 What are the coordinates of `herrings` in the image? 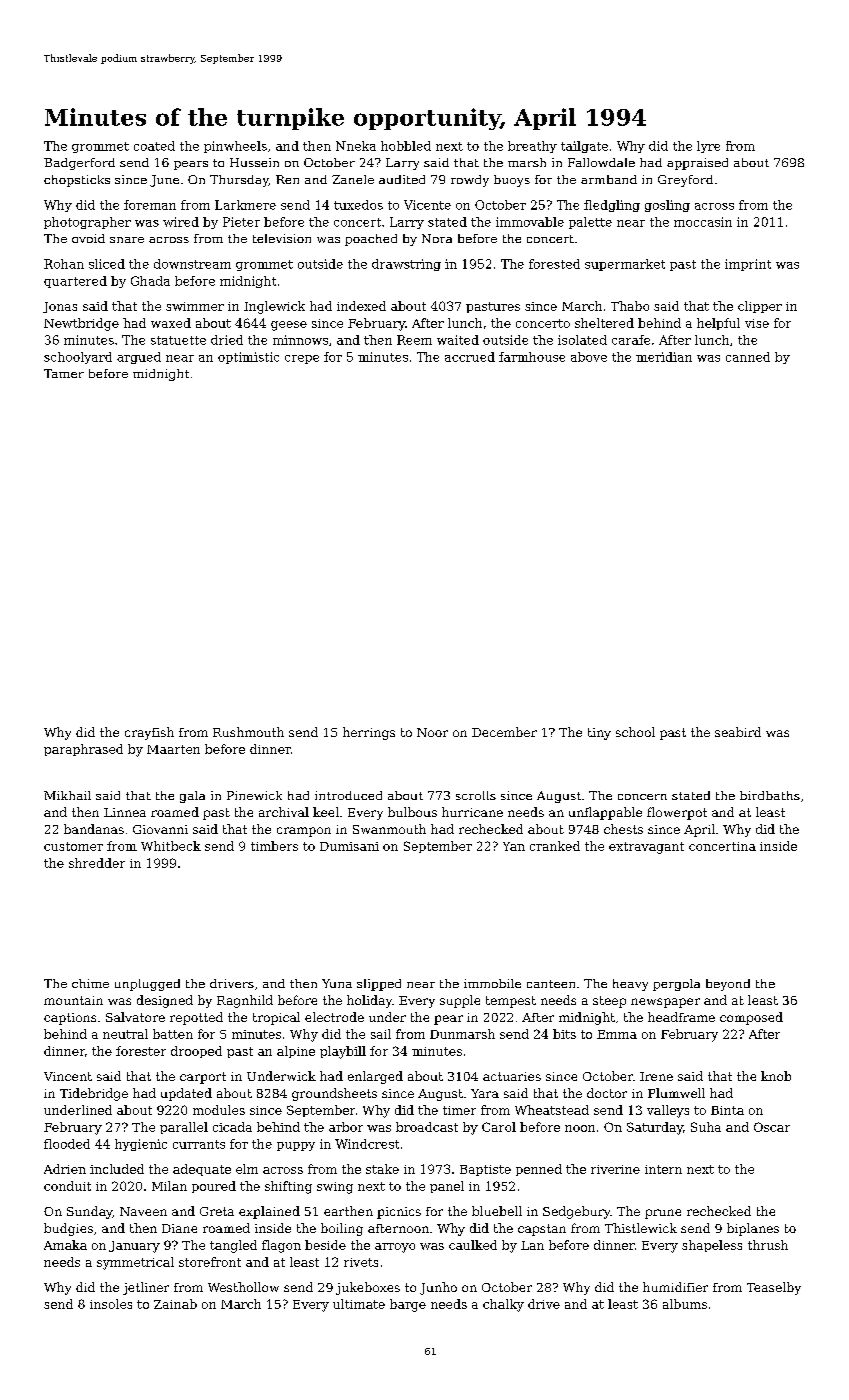 It's located at (369, 733).
